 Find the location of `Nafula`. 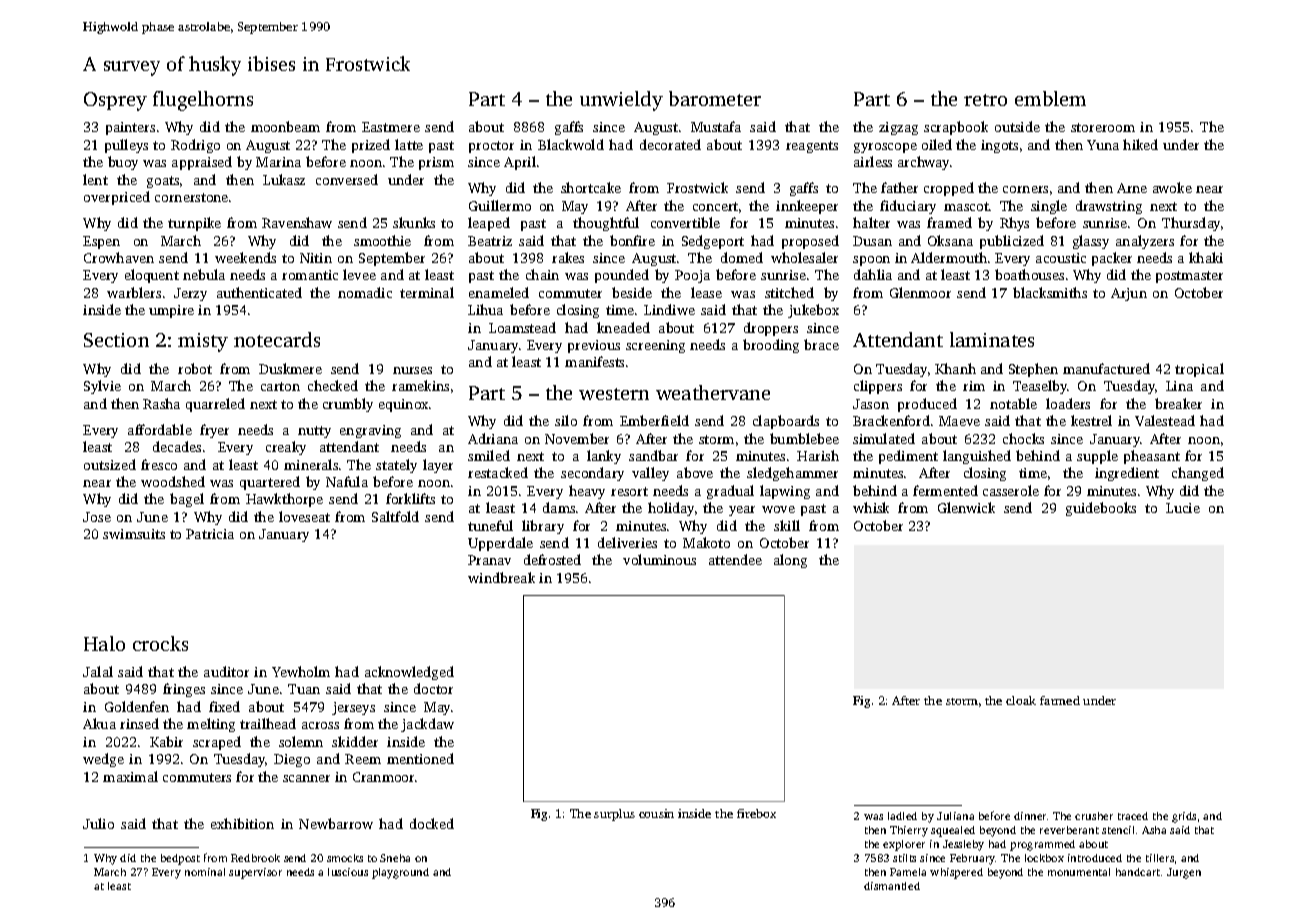

Nafula is located at coordinates (347, 481).
